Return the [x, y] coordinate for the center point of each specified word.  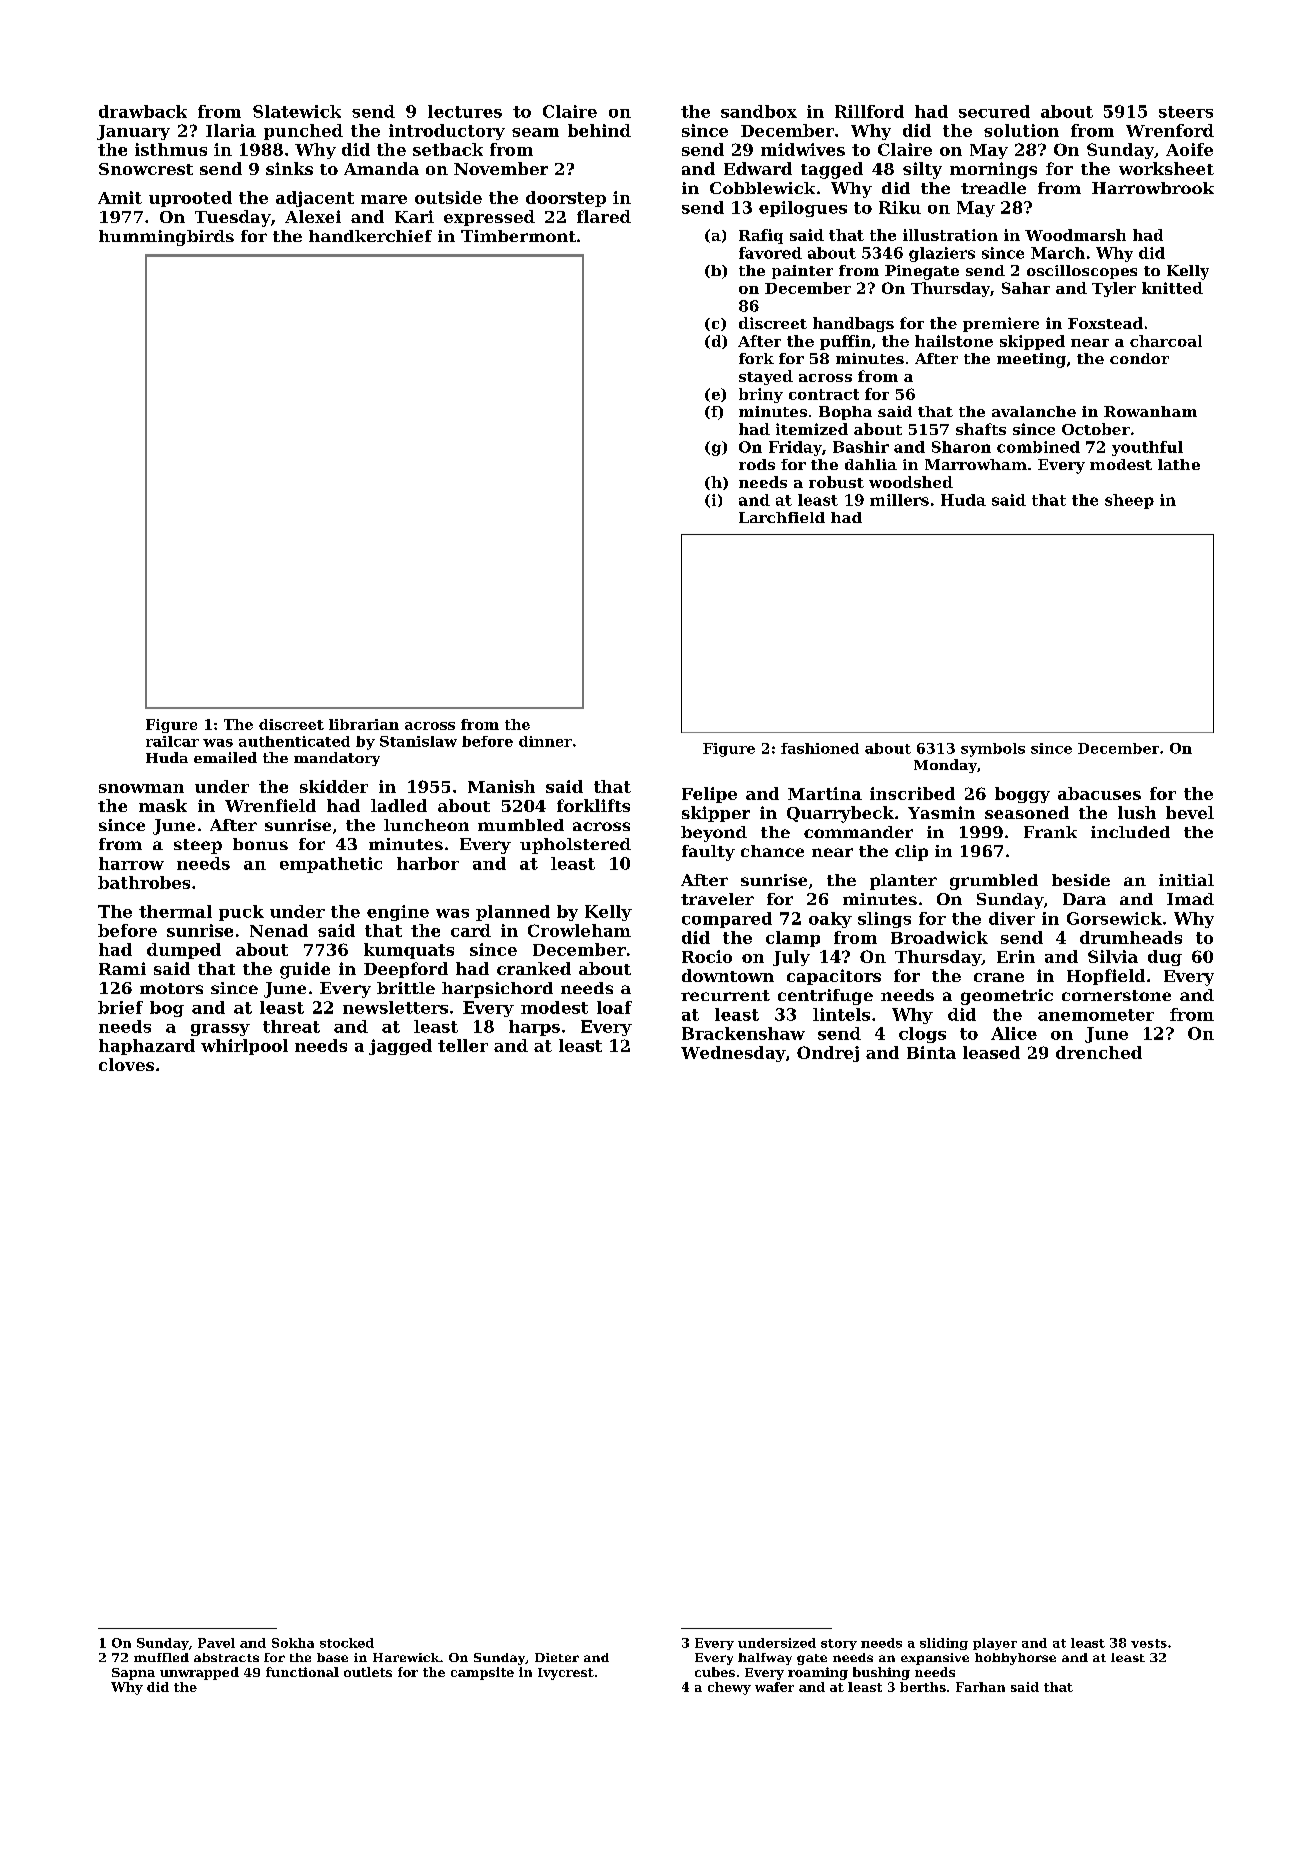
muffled [161, 1657]
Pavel [216, 1643]
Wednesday [733, 1054]
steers [1186, 112]
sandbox [759, 111]
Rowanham [1150, 411]
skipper [716, 814]
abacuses [1099, 793]
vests [1149, 1643]
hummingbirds [166, 238]
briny [761, 395]
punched [303, 132]
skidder [334, 786]
